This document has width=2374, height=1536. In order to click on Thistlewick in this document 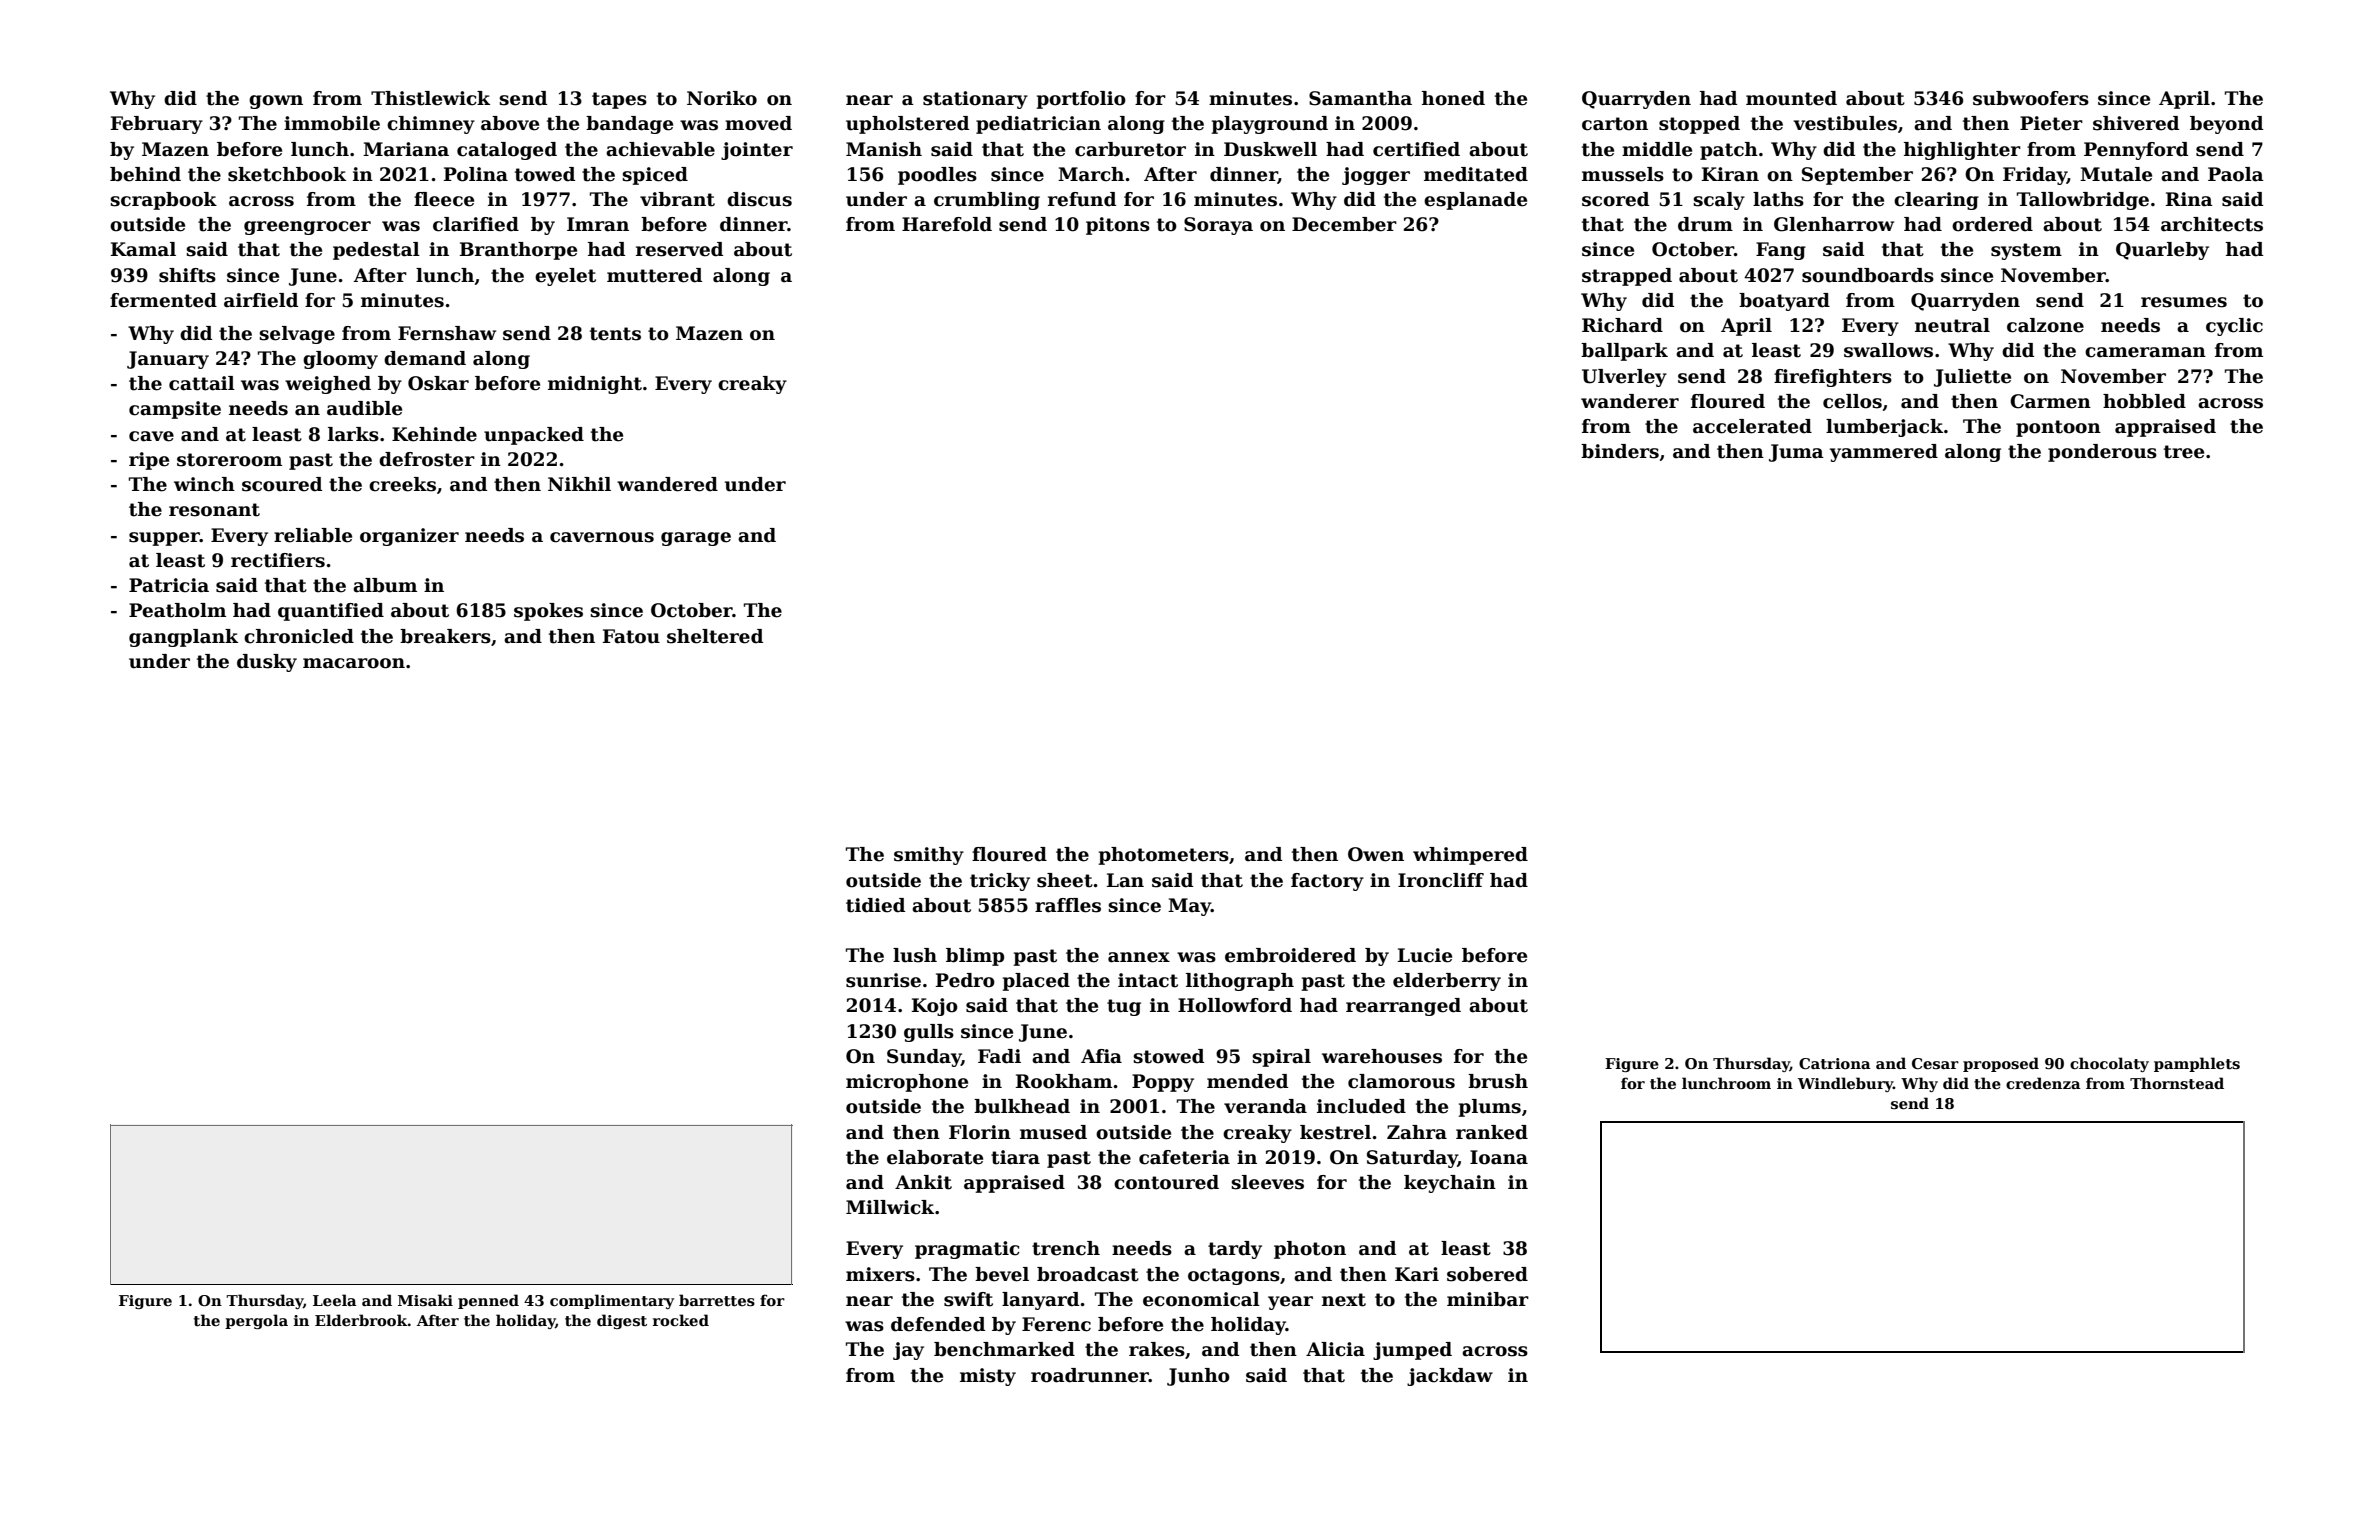, I will do `click(430, 98)`.
